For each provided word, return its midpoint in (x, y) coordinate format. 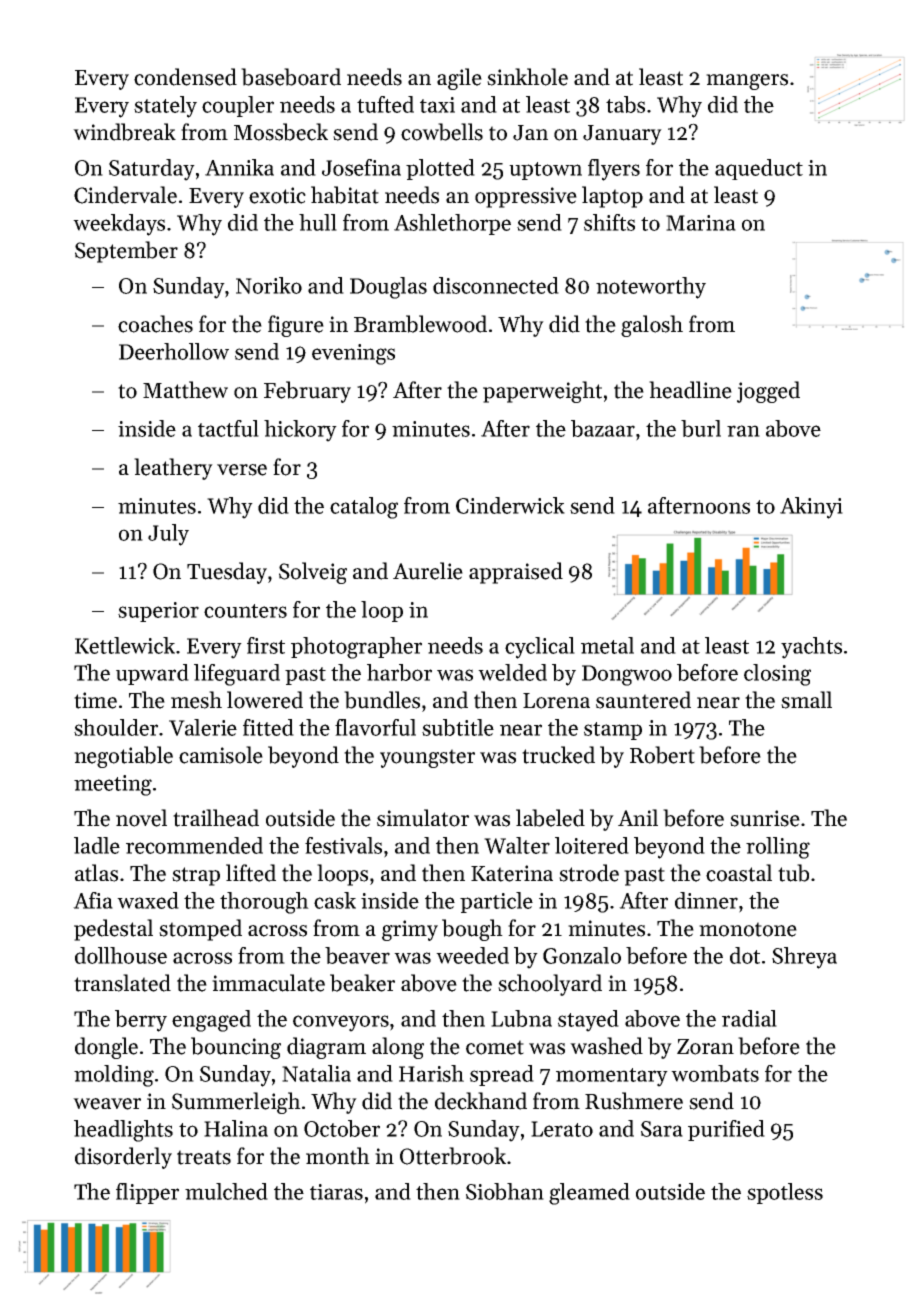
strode (589, 873)
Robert (662, 755)
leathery (173, 469)
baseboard (291, 77)
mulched (226, 1191)
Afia (93, 900)
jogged (768, 392)
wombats (715, 1073)
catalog (364, 508)
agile (459, 79)
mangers (747, 82)
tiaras (336, 1192)
